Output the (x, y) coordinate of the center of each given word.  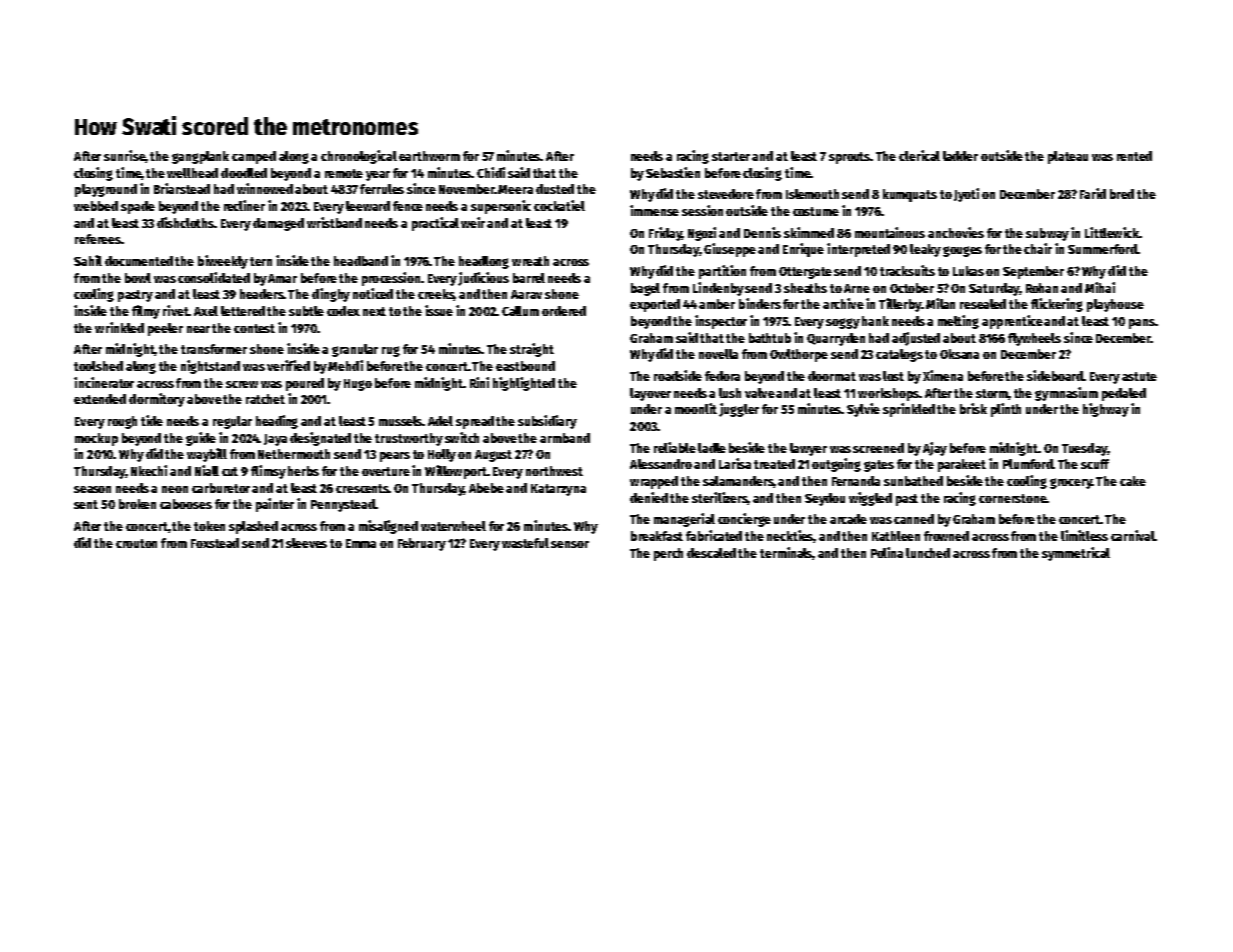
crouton (136, 543)
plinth (1006, 410)
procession (391, 279)
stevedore (726, 194)
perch (668, 554)
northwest (554, 471)
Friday (665, 234)
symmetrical (1076, 554)
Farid (1093, 193)
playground (106, 190)
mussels (401, 421)
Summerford (1102, 249)
